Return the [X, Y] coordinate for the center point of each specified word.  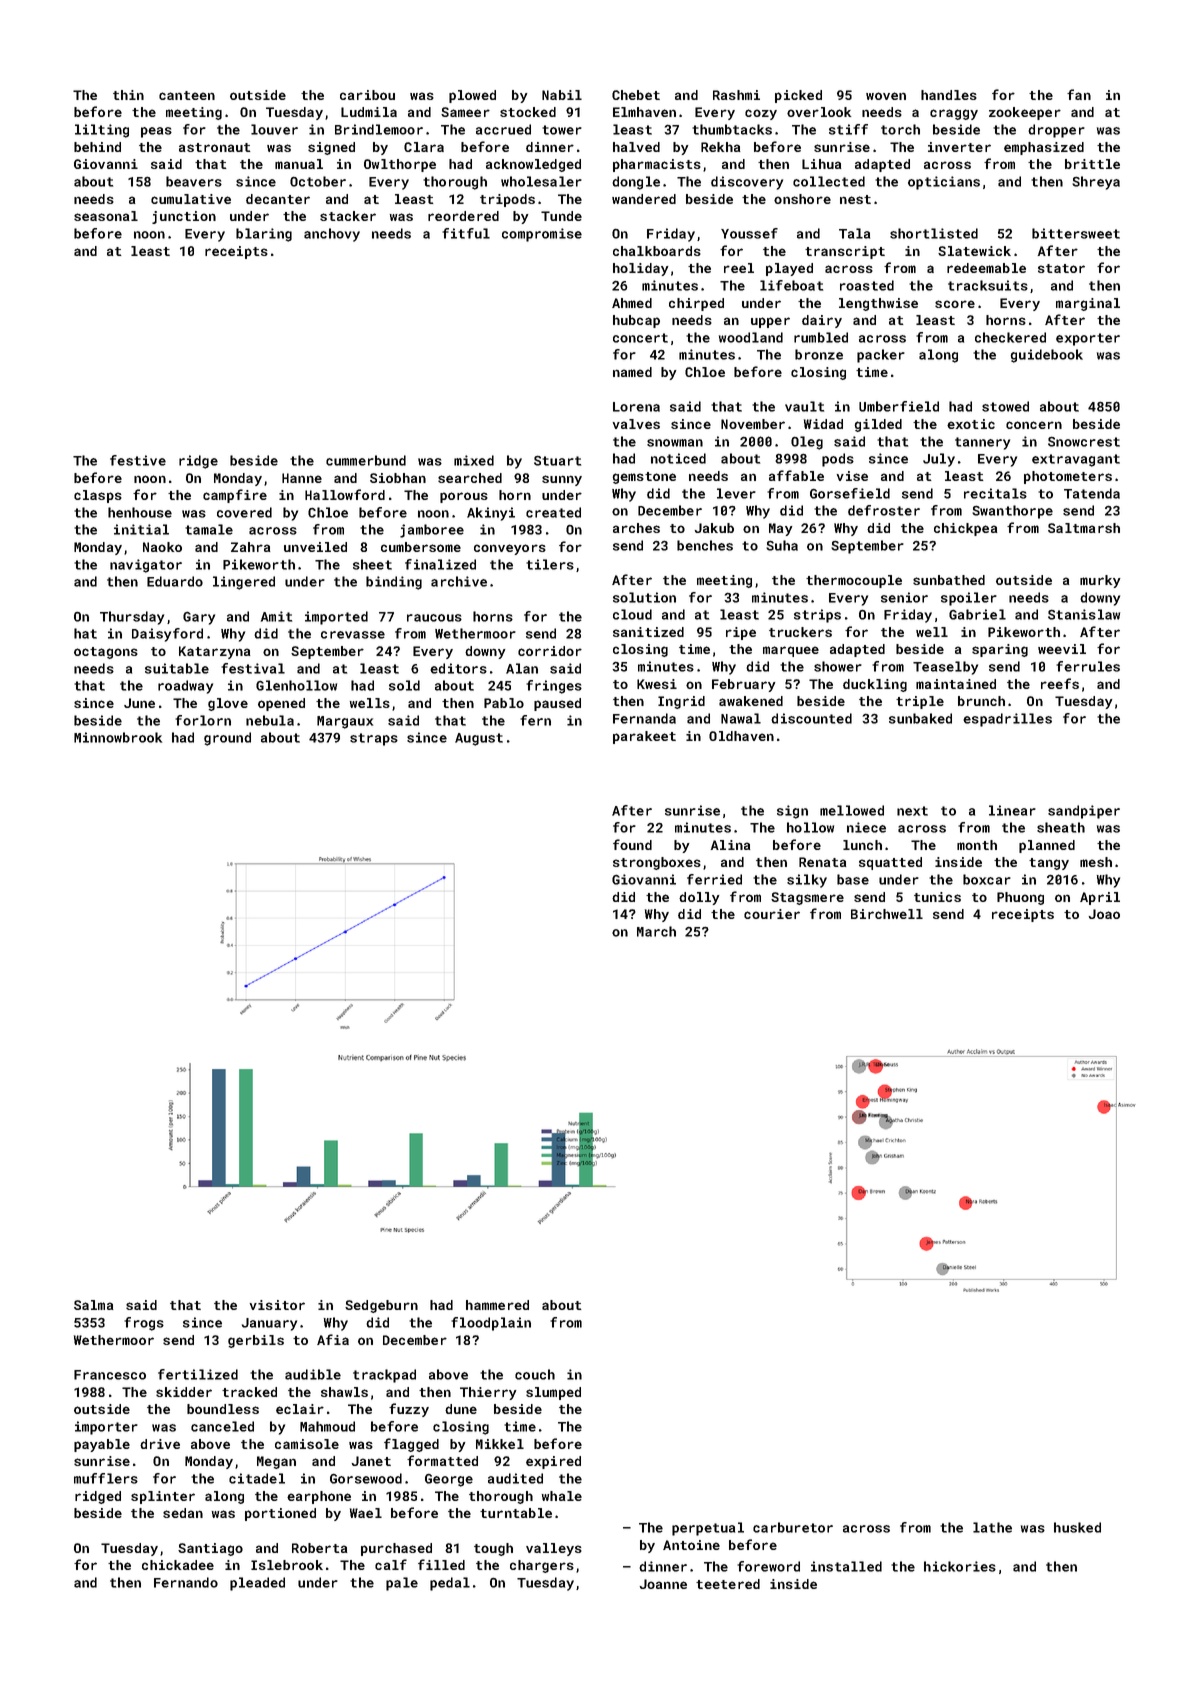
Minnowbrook [118, 737]
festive [138, 460]
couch [535, 1374]
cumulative [191, 199]
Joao [1104, 914]
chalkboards [657, 251]
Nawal [741, 718]
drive [160, 1444]
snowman [675, 443]
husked [1077, 1527]
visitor [277, 1305]
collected [829, 181]
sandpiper [1084, 812]
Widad [823, 424]
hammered [497, 1305]
